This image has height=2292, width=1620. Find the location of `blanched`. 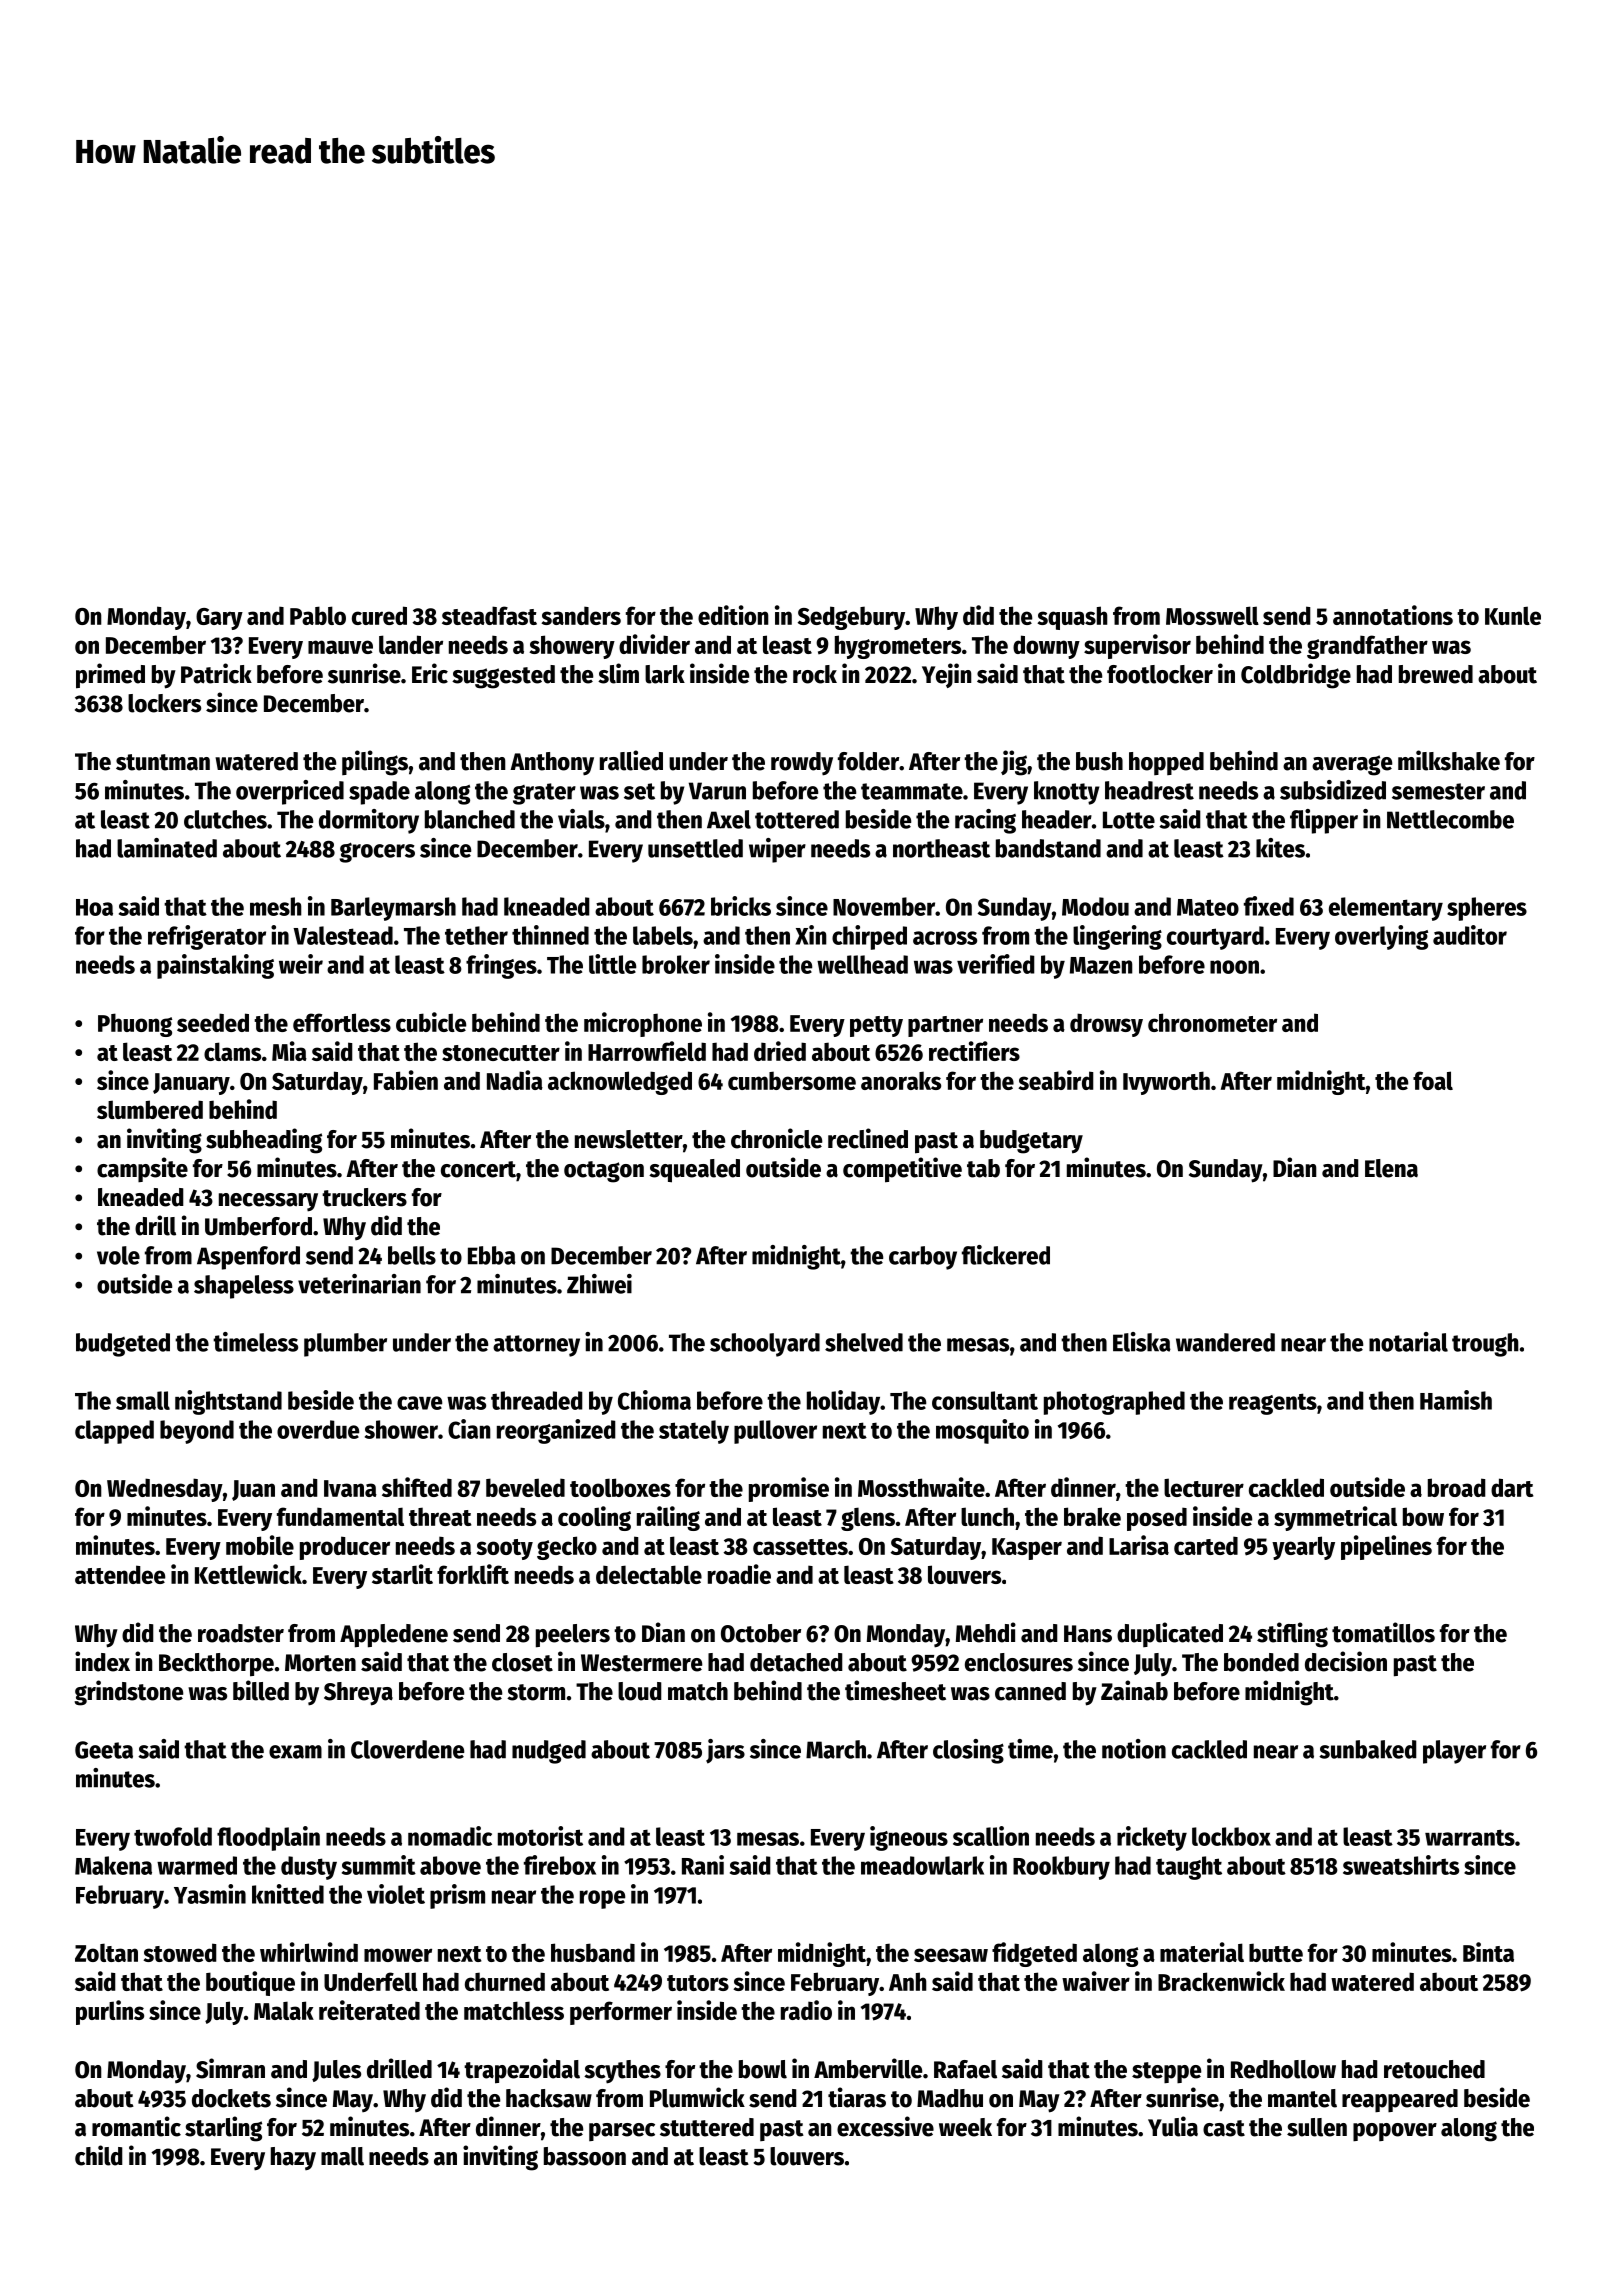

blanched is located at coordinates (470, 819).
